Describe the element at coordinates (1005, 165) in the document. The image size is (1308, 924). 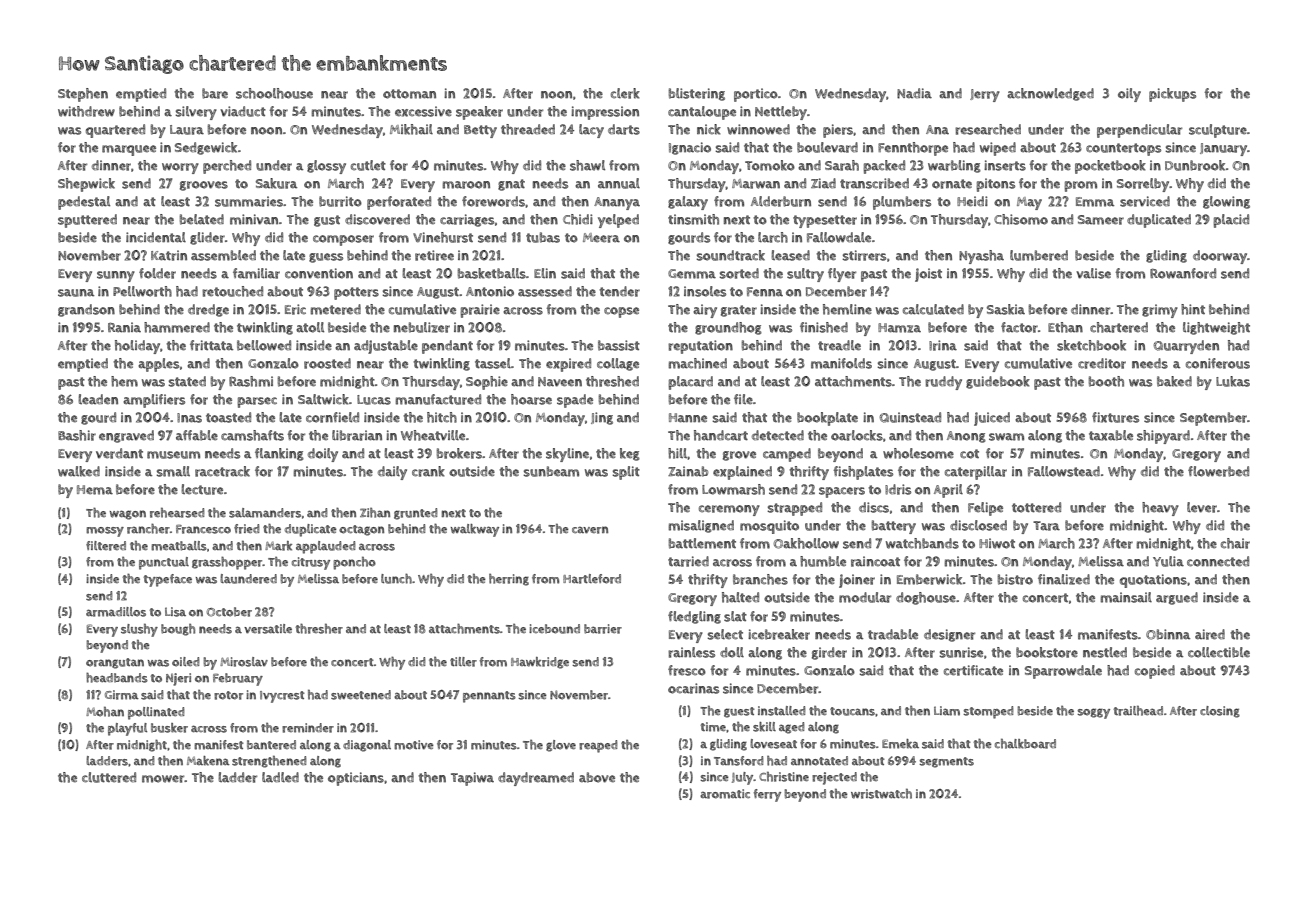
I see `inserts` at that location.
